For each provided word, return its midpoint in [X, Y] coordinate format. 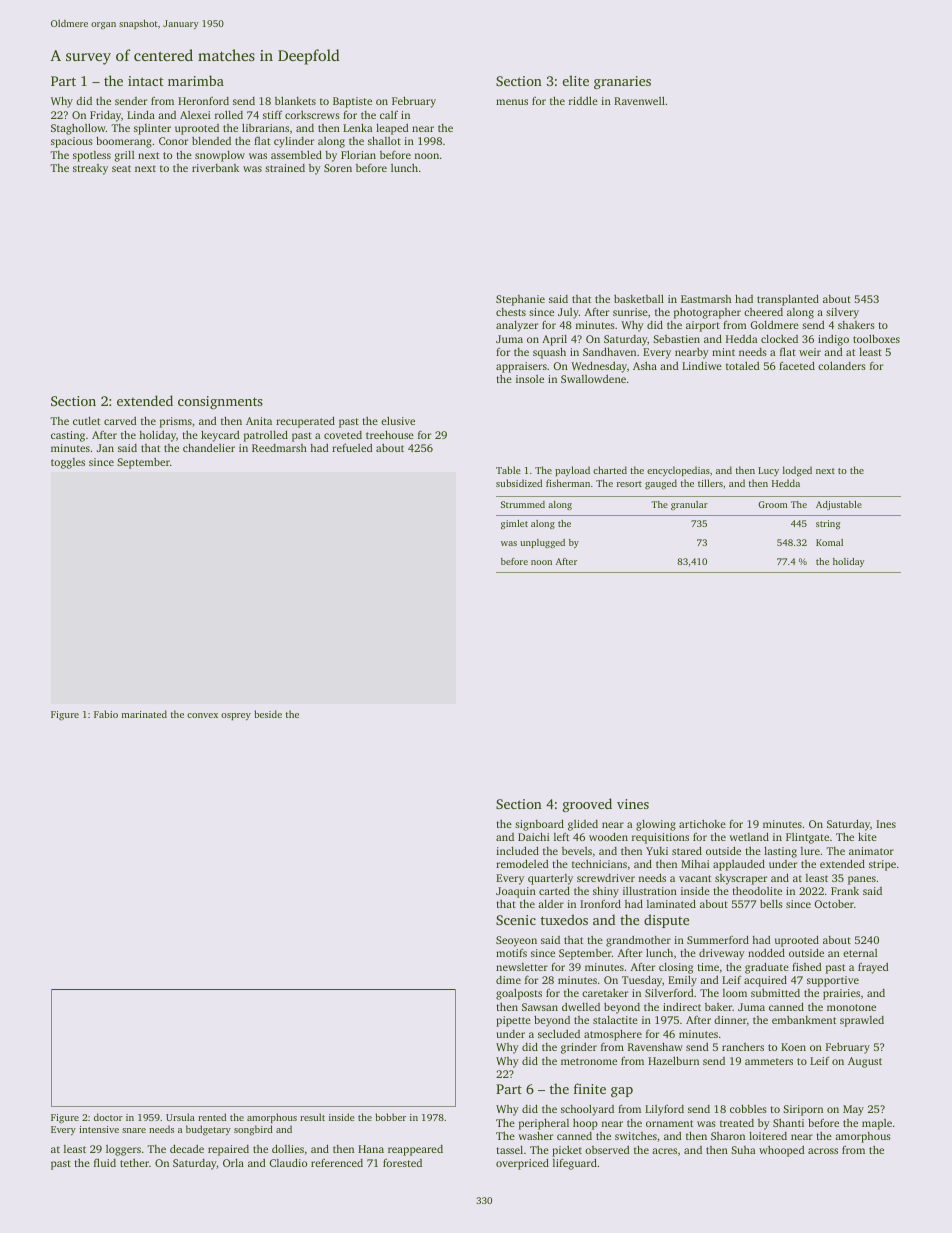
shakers [856, 325]
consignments [220, 402]
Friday [105, 116]
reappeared [415, 1150]
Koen [793, 1047]
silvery [842, 313]
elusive [398, 420]
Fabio [106, 714]
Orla [233, 1162]
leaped [392, 129]
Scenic [516, 920]
